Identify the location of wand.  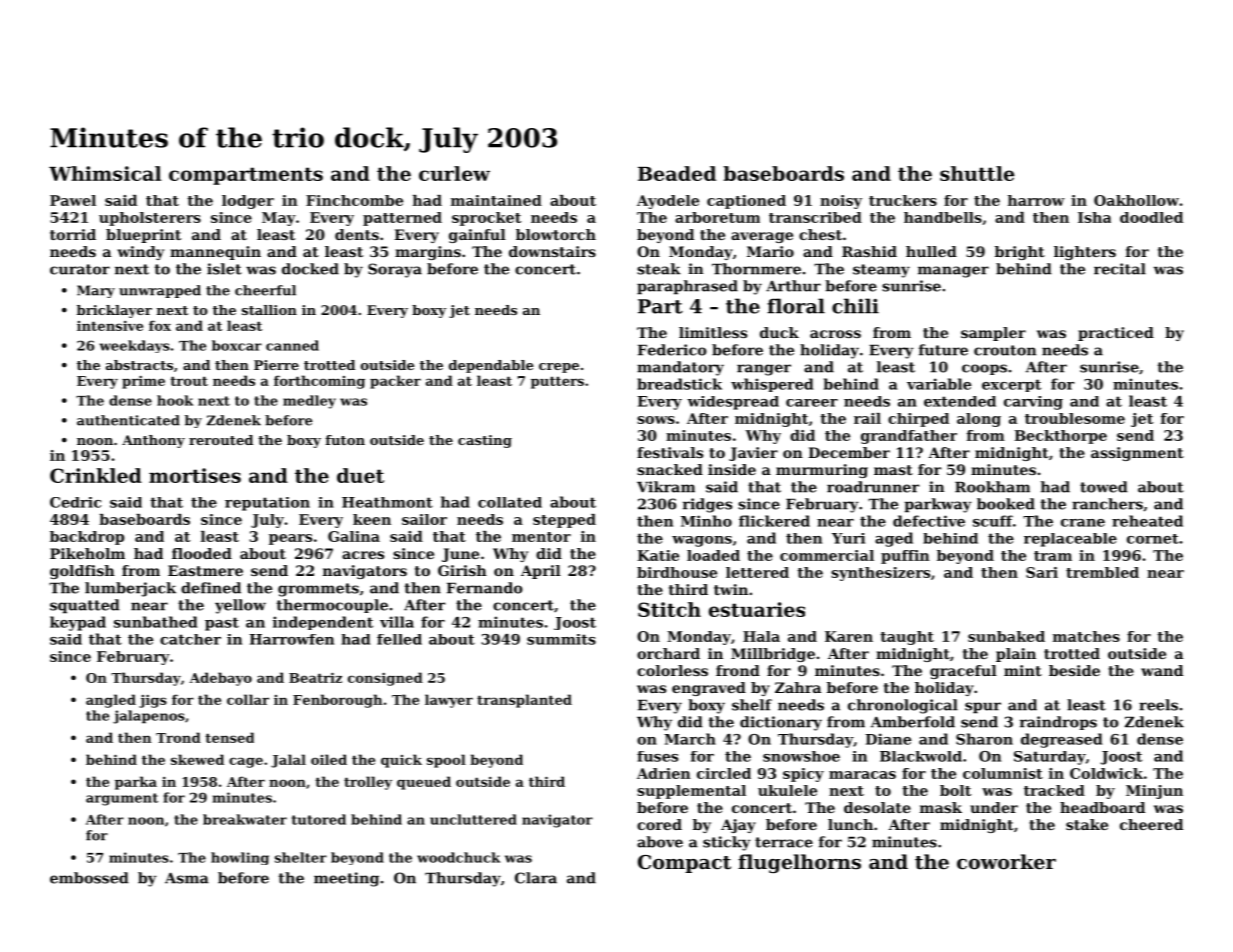
(1162, 670).
